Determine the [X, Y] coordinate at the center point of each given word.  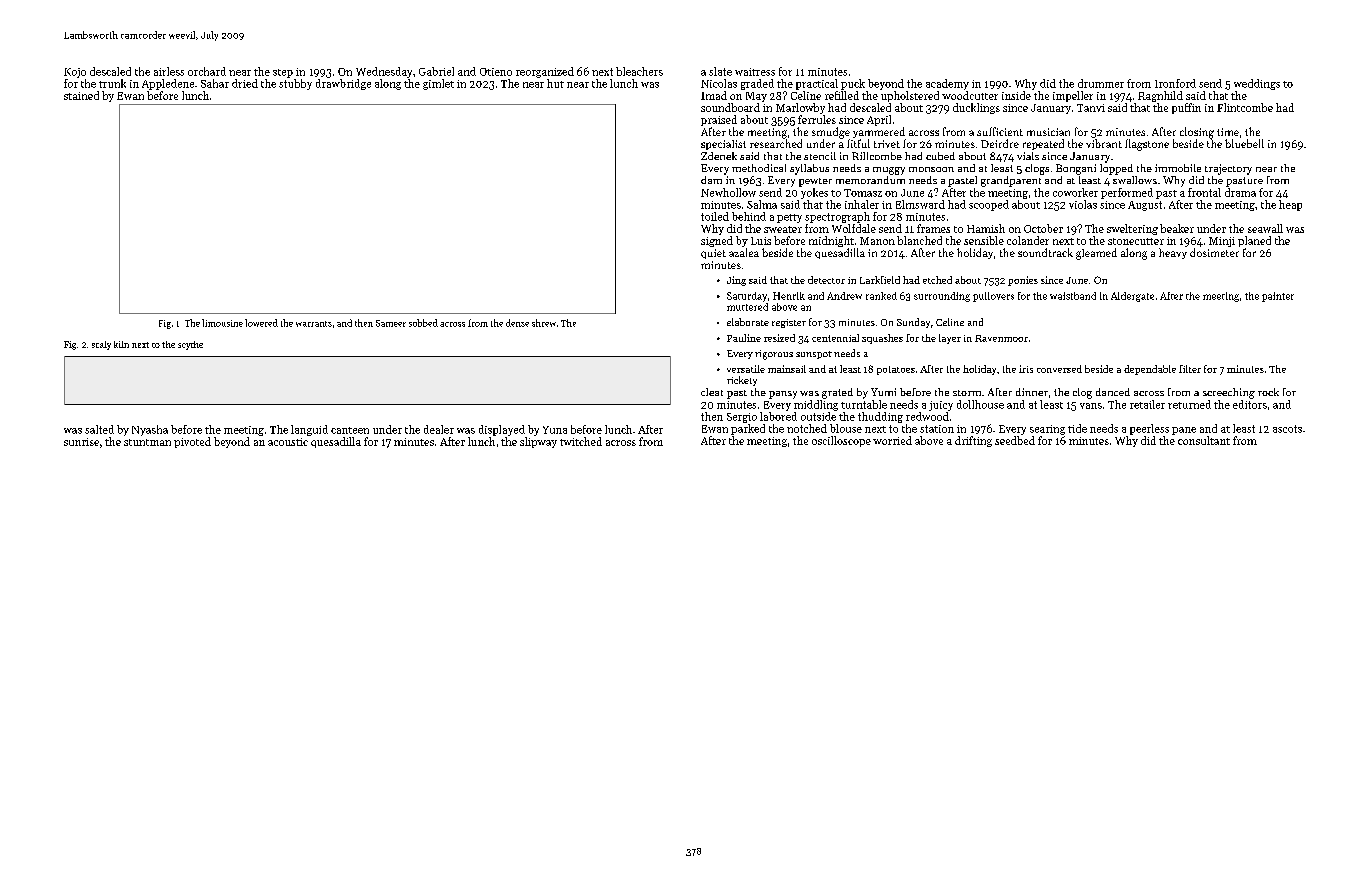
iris [1026, 369]
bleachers [639, 71]
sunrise [81, 442]
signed [717, 241]
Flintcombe [1245, 107]
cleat [712, 392]
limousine [222, 323]
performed [1127, 193]
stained [81, 95]
